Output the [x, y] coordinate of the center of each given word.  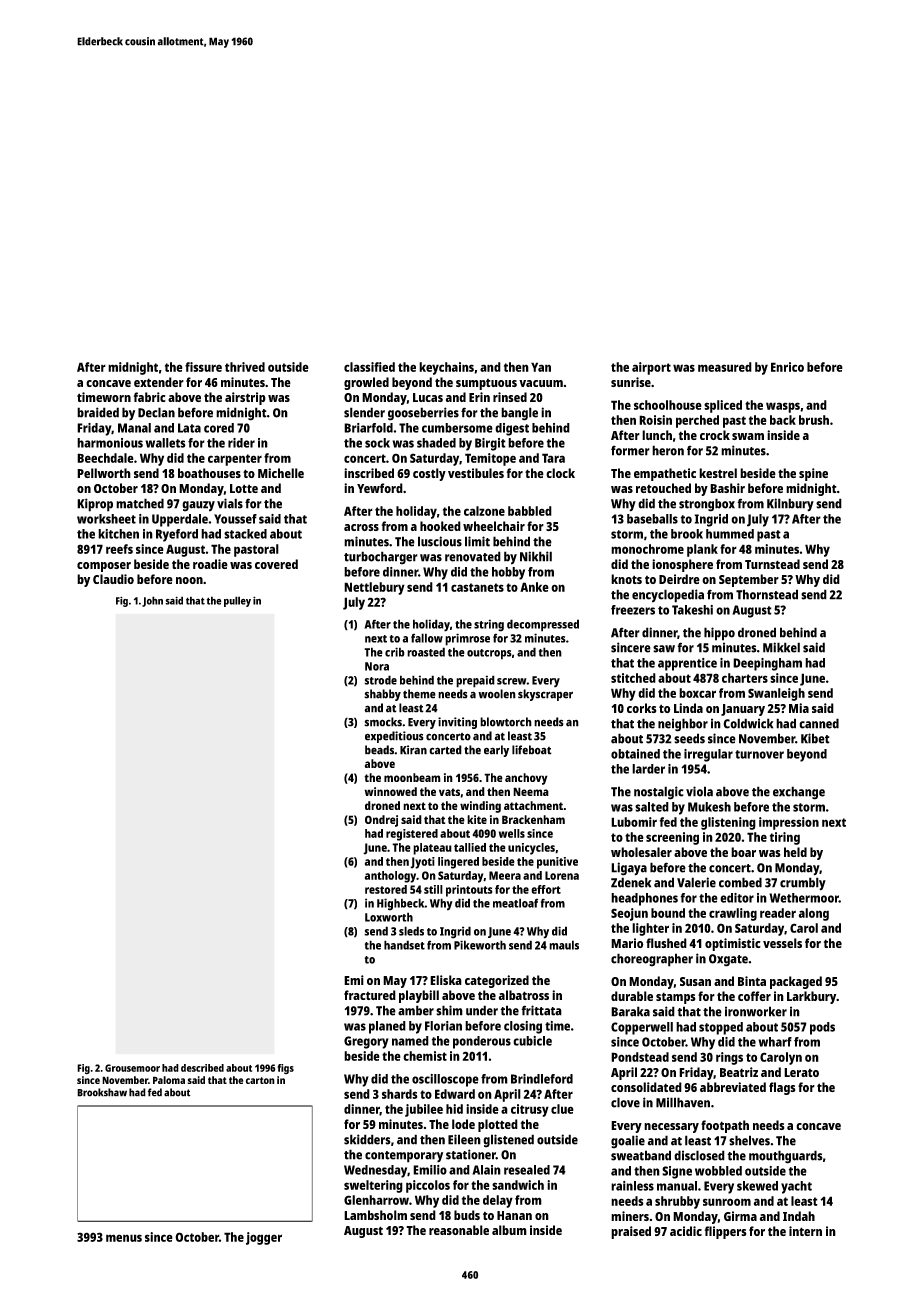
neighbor [683, 725]
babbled [530, 511]
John [152, 601]
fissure [203, 367]
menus [124, 1238]
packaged [796, 982]
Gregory [366, 1042]
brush [814, 420]
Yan [541, 367]
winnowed [390, 791]
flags [782, 1088]
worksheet [106, 519]
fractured [370, 995]
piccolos [428, 1186]
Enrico [787, 367]
